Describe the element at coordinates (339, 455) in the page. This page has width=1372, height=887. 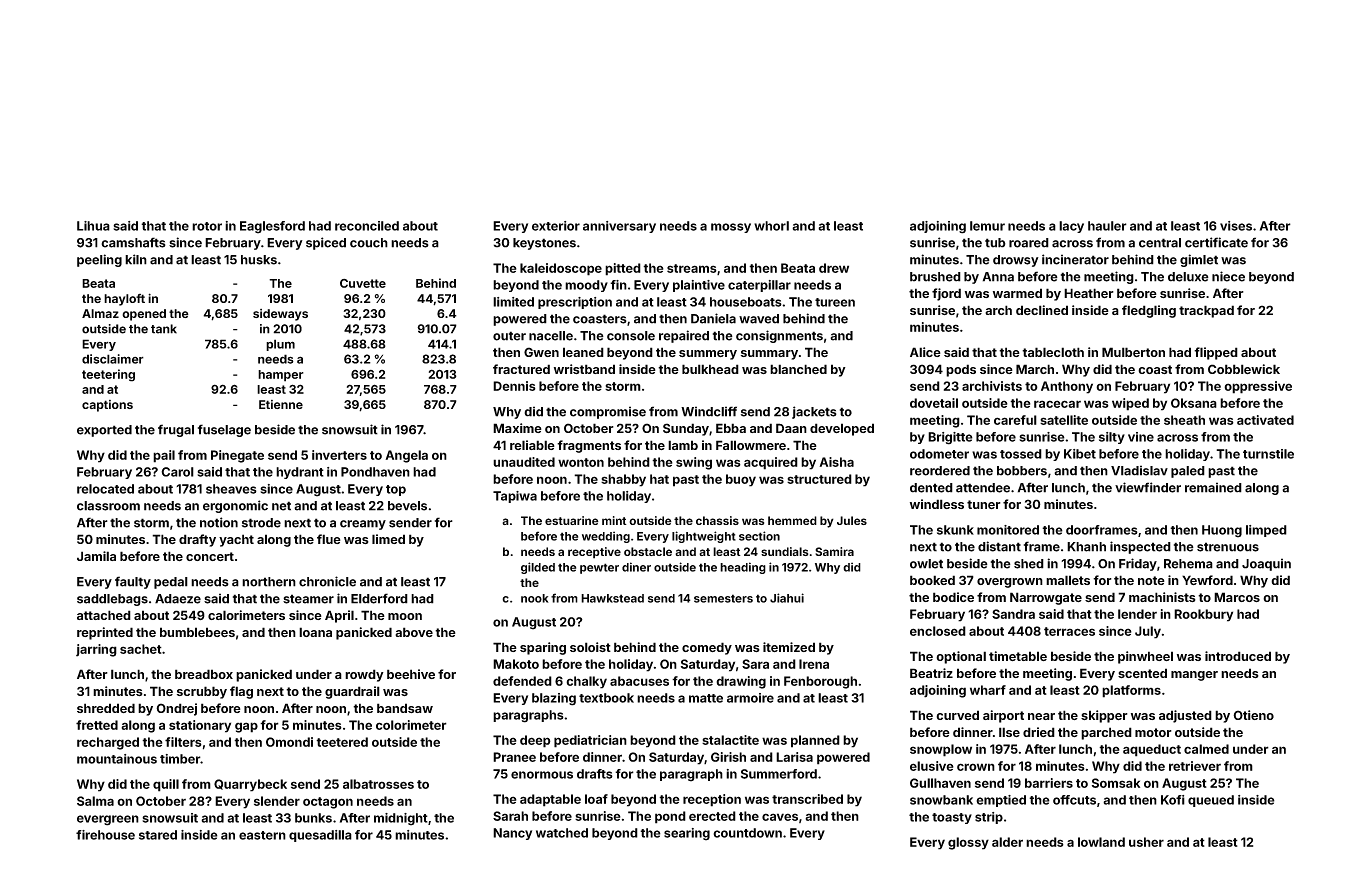
I see `inverters` at that location.
